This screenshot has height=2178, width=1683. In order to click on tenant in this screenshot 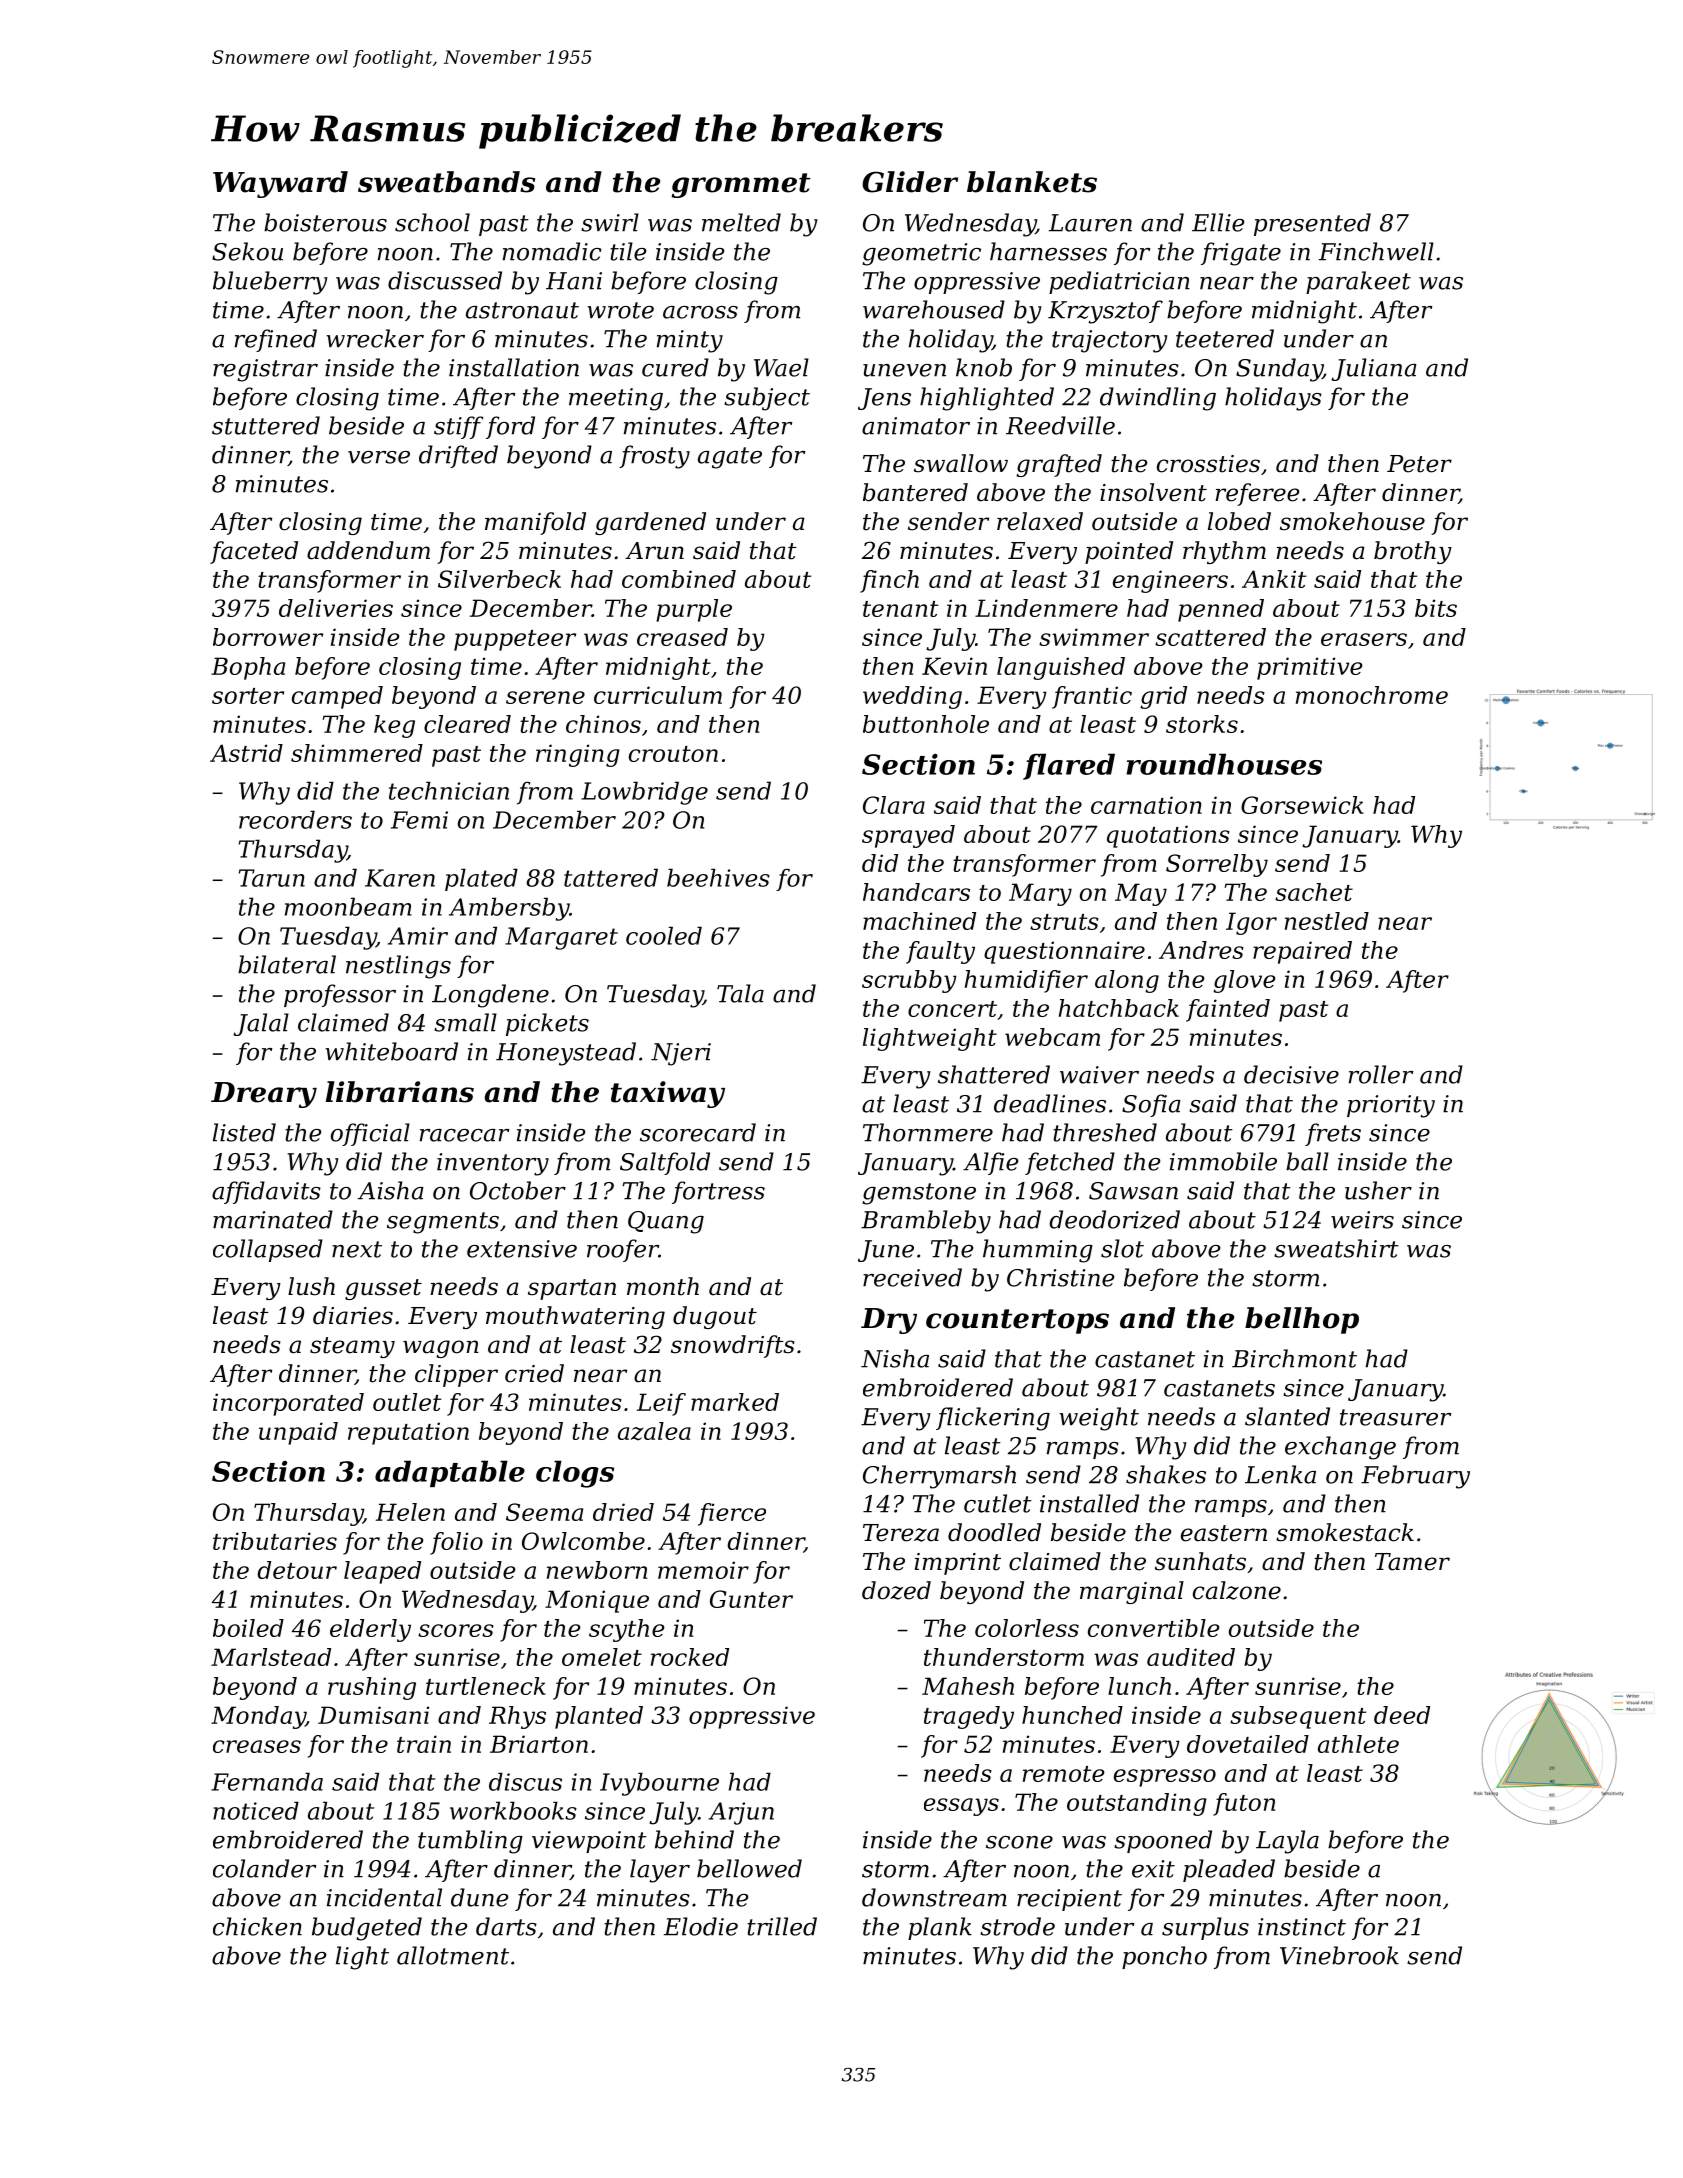, I will do `click(900, 609)`.
